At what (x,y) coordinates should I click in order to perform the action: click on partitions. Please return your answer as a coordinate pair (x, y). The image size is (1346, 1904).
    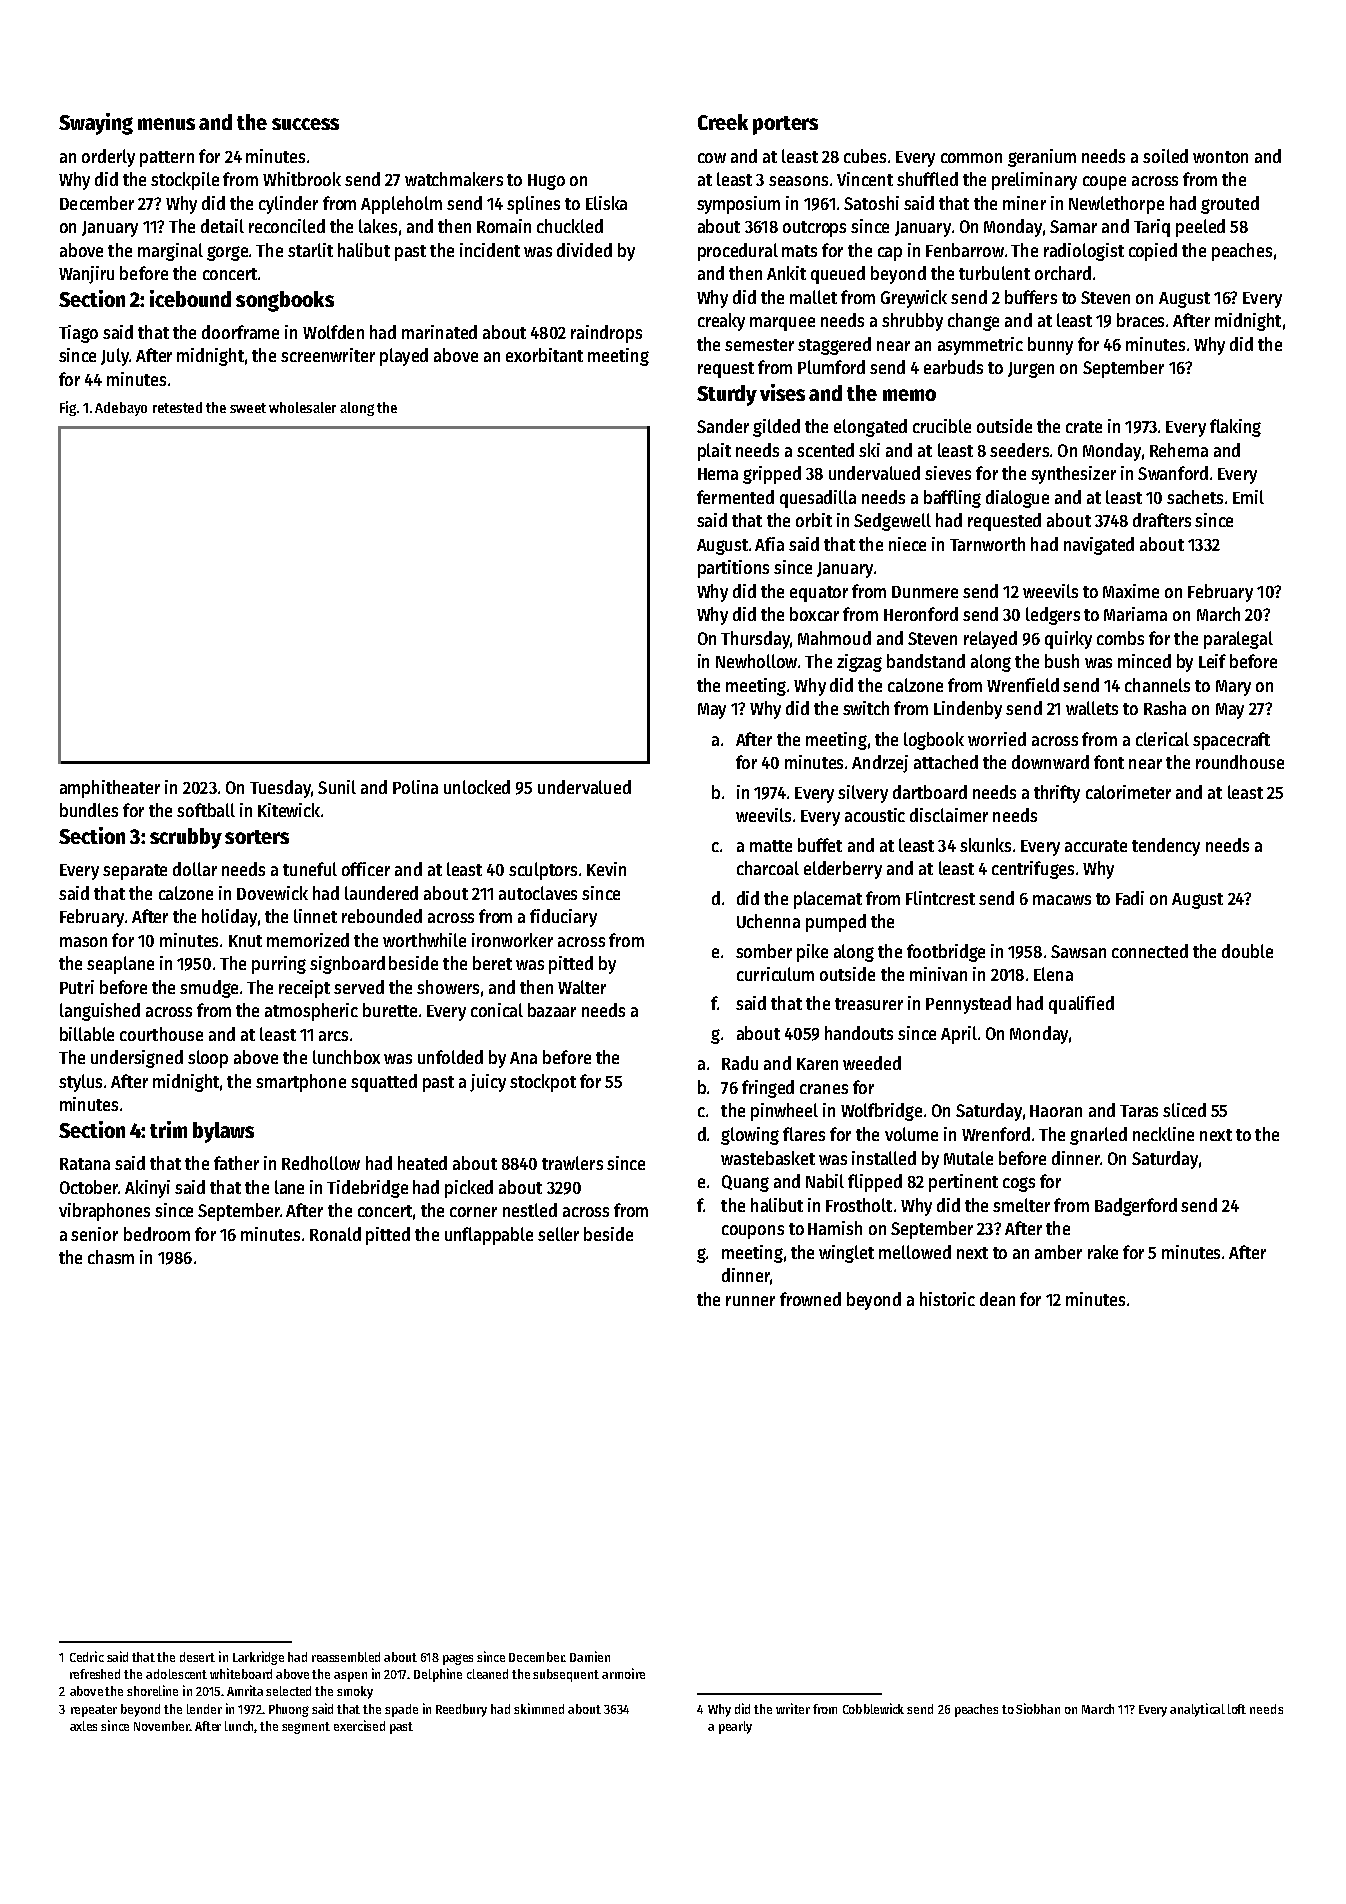
    Looking at the image, I should click on (733, 569).
